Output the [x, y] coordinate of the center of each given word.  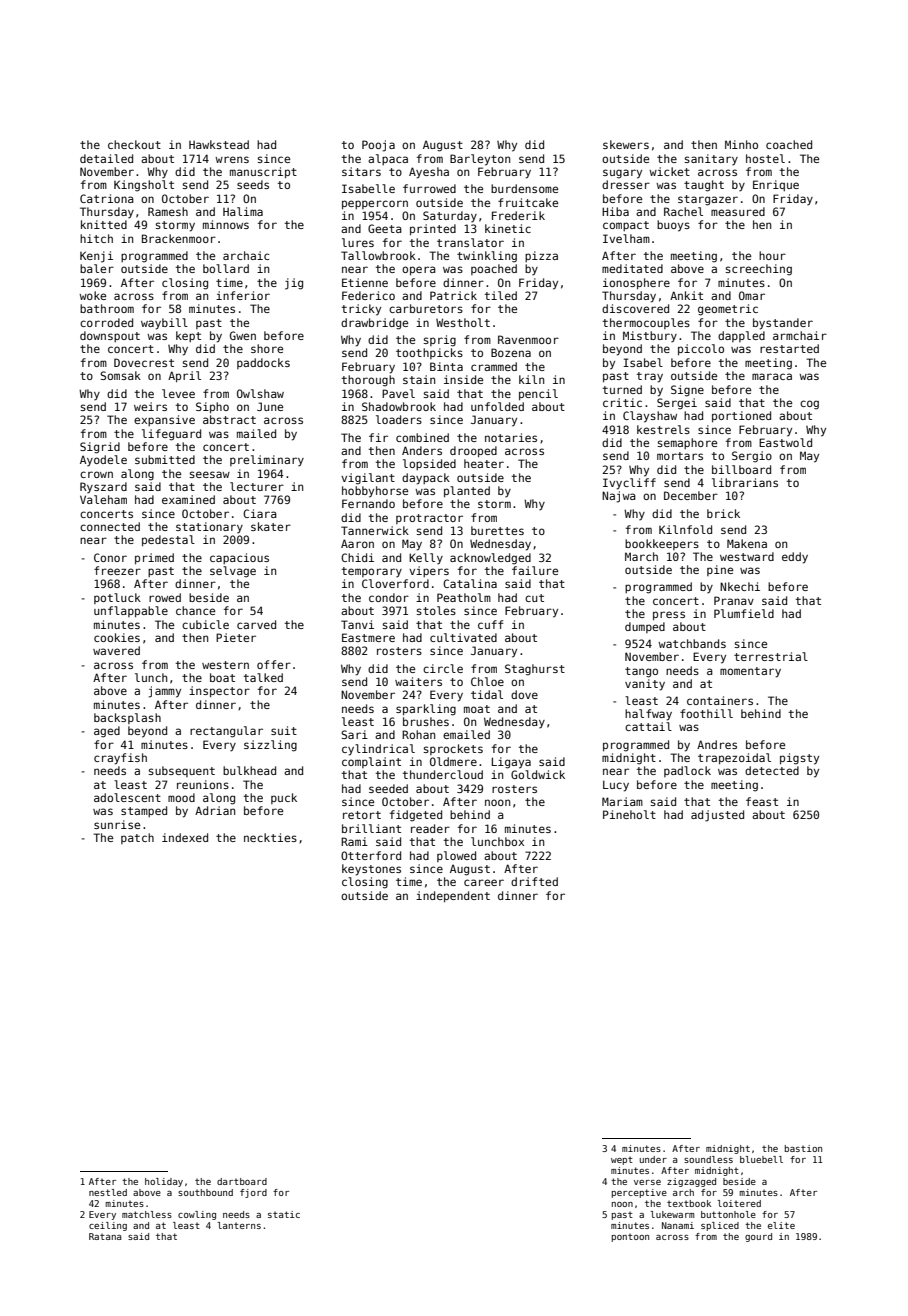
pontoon [630, 1237]
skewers [626, 144]
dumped [645, 627]
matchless [147, 1214]
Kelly [426, 559]
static [284, 1214]
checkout [134, 144]
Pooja [378, 146]
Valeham [103, 499]
